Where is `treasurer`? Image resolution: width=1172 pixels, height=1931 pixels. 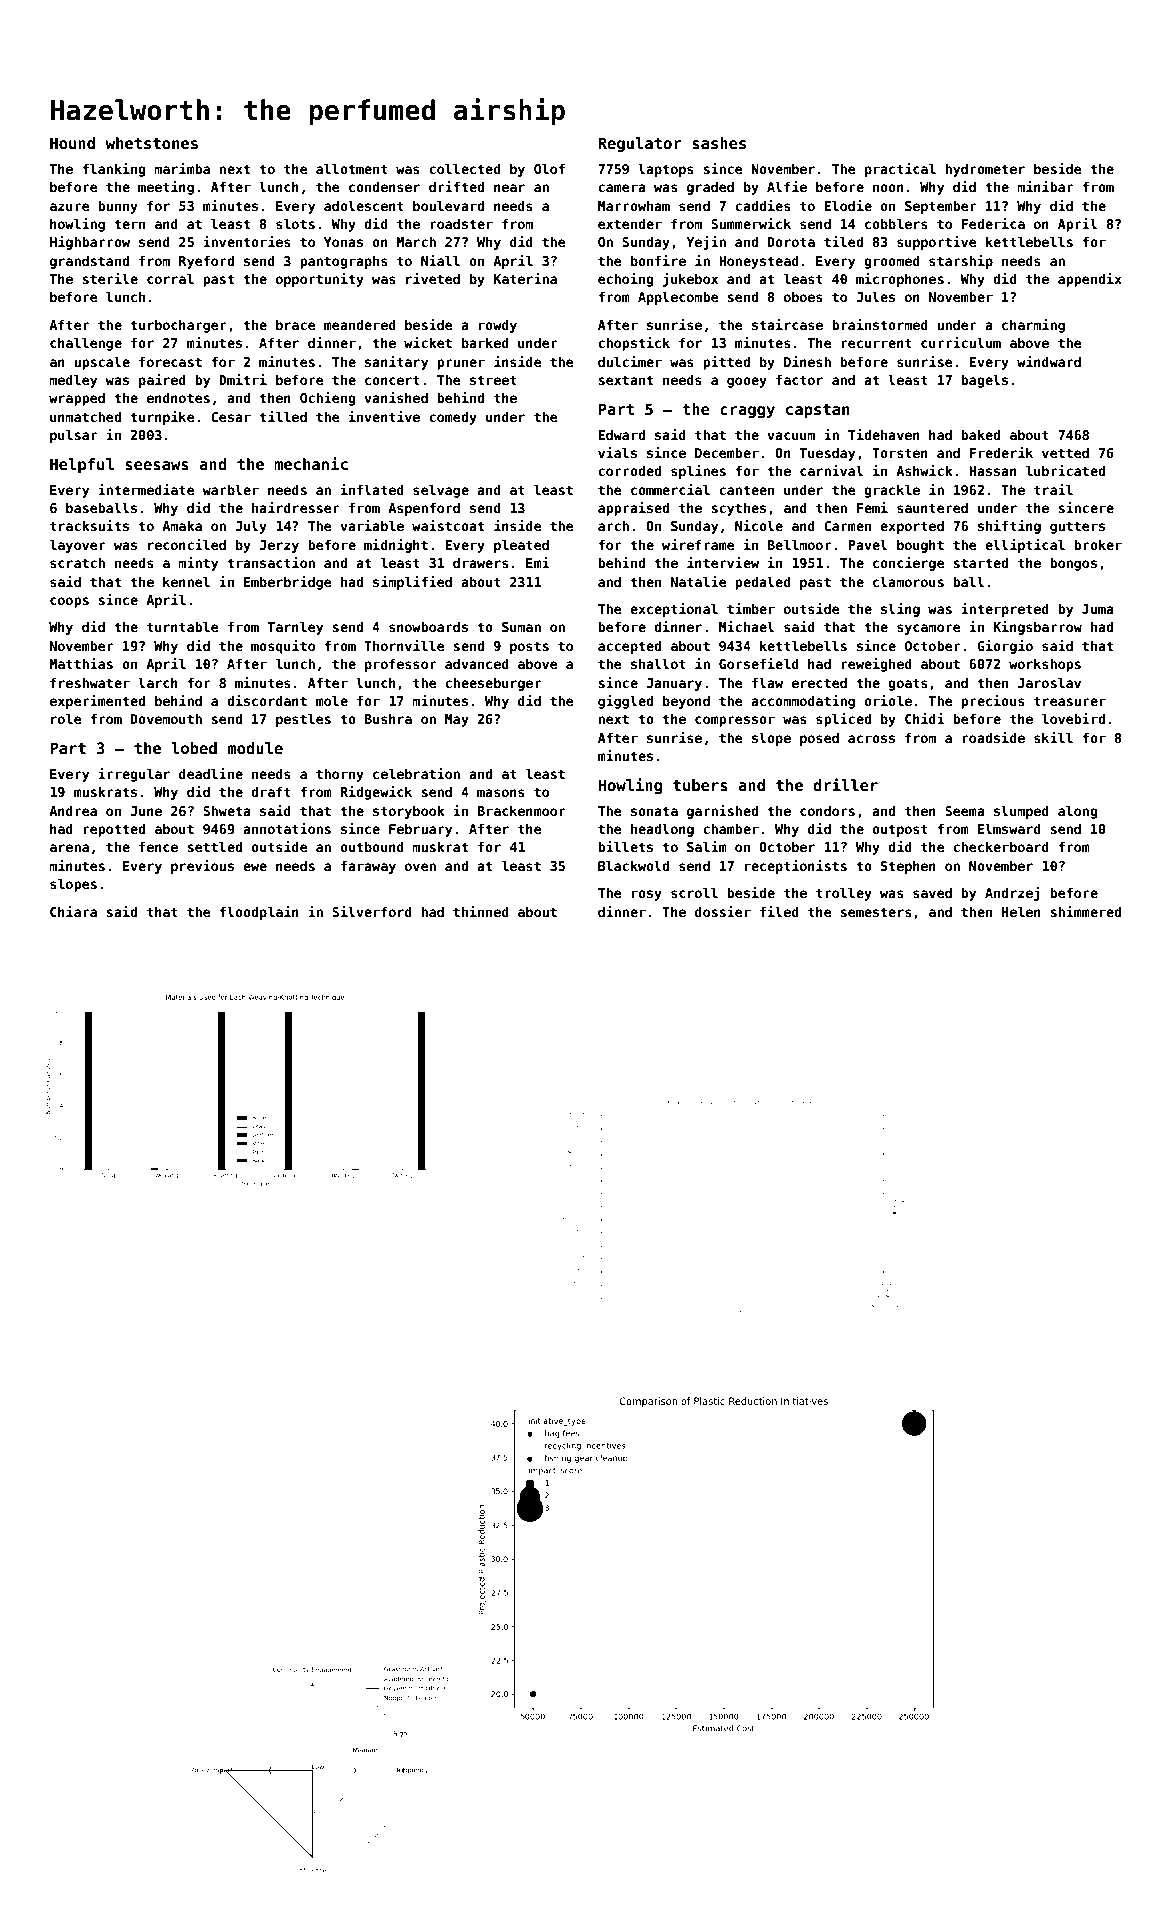
treasurer is located at coordinates (1070, 701).
